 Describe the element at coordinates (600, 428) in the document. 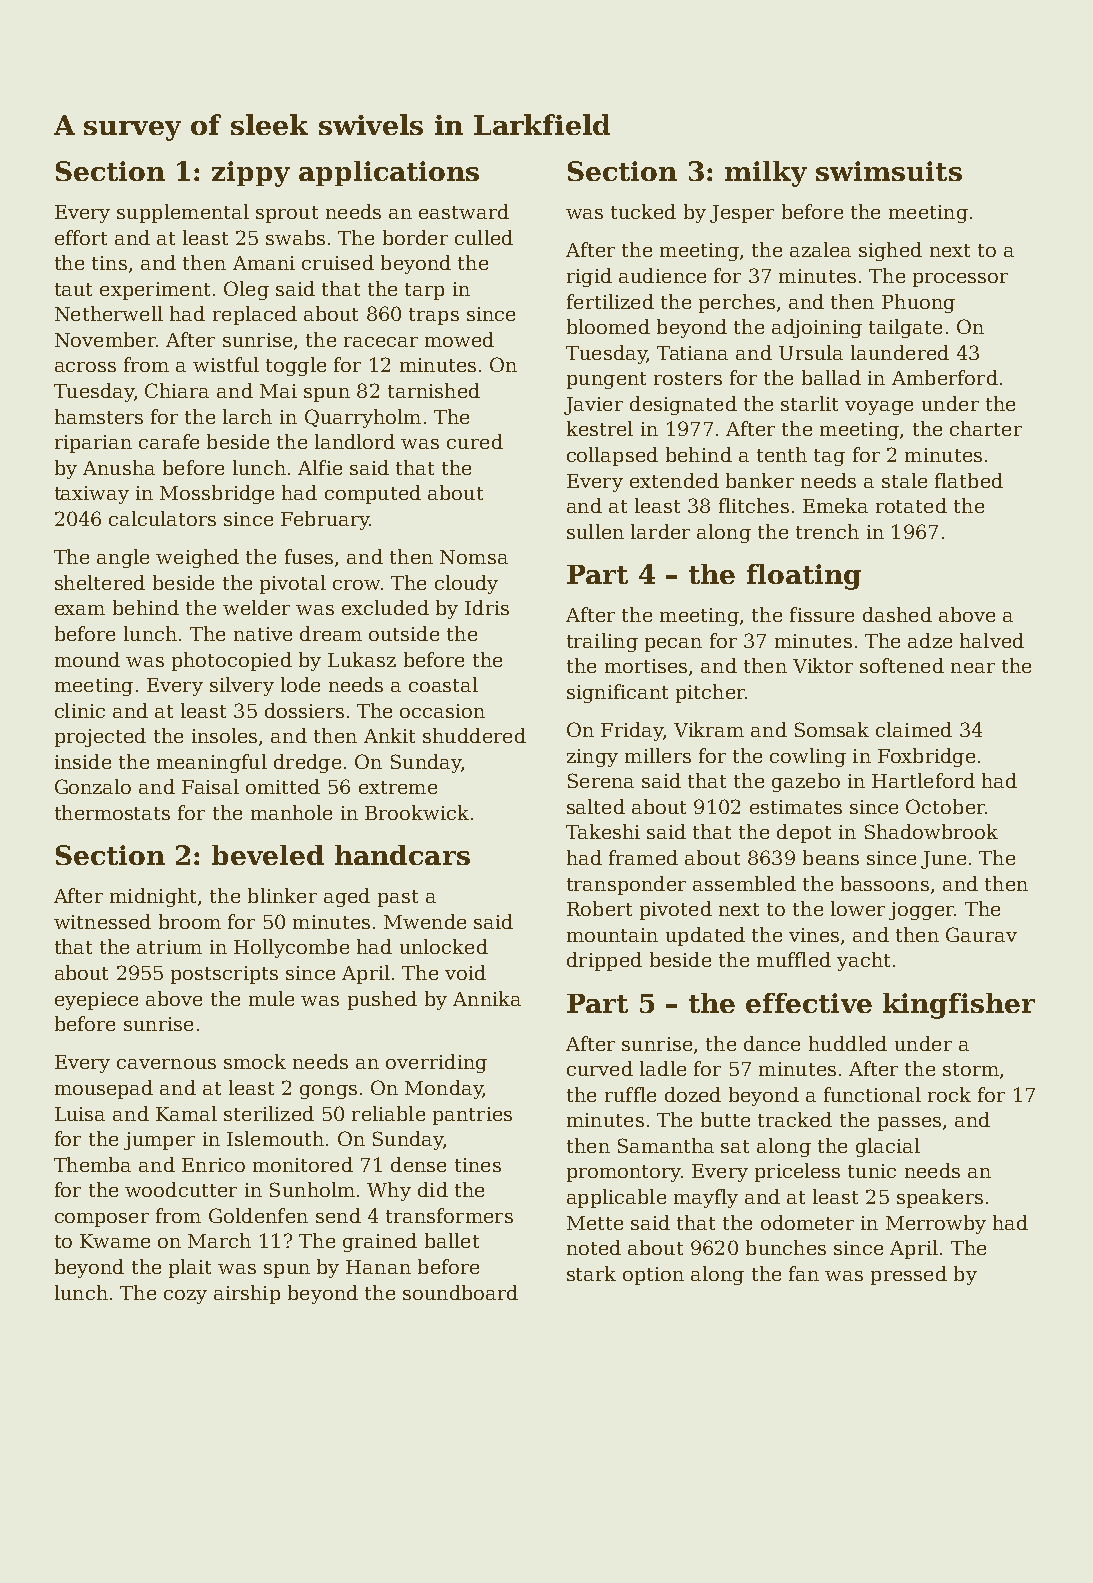

I see `kestrel` at that location.
